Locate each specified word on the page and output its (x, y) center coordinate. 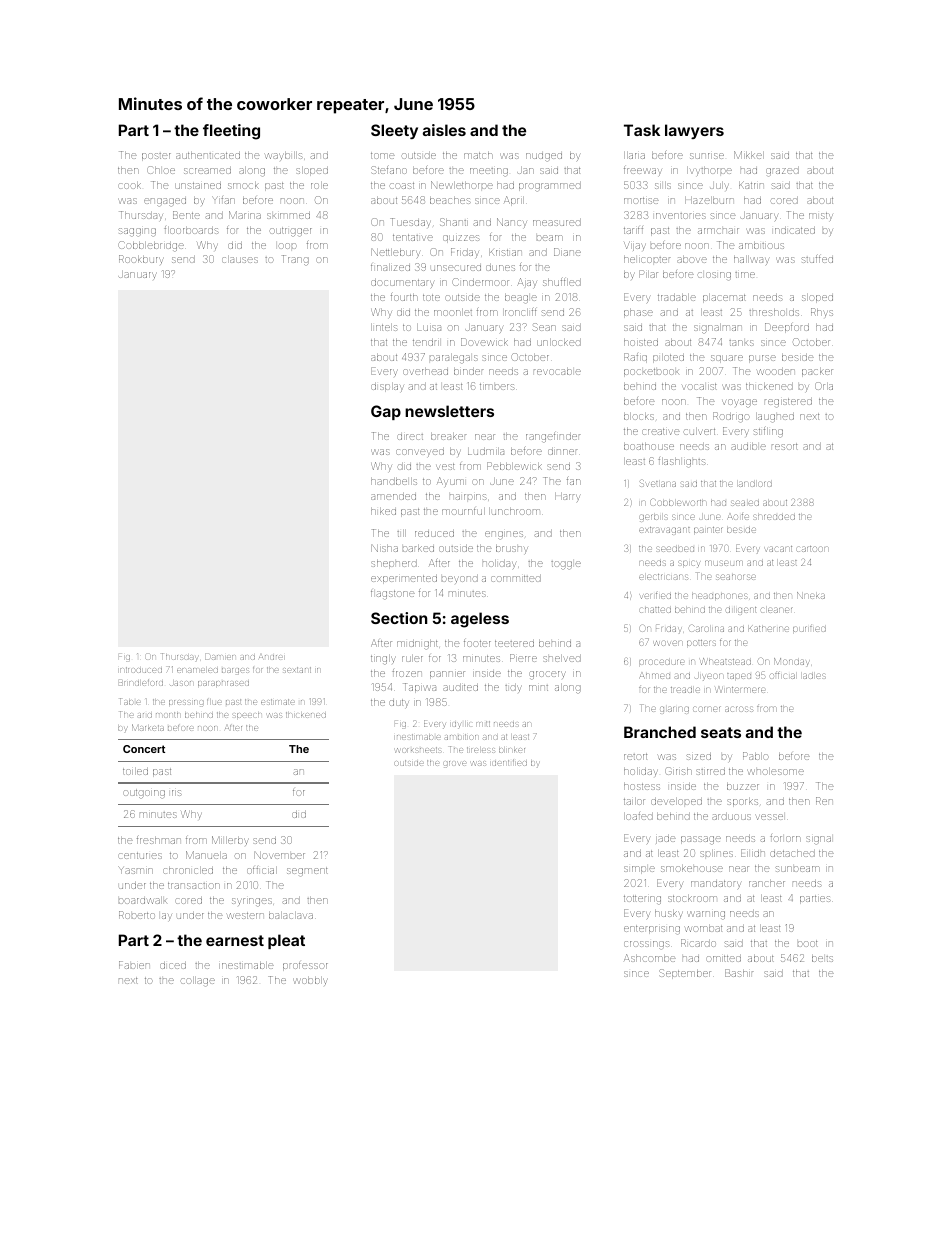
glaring (674, 710)
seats (721, 732)
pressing (186, 703)
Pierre (523, 658)
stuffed (817, 259)
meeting (489, 172)
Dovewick (484, 342)
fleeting (231, 132)
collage (198, 981)
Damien (220, 657)
